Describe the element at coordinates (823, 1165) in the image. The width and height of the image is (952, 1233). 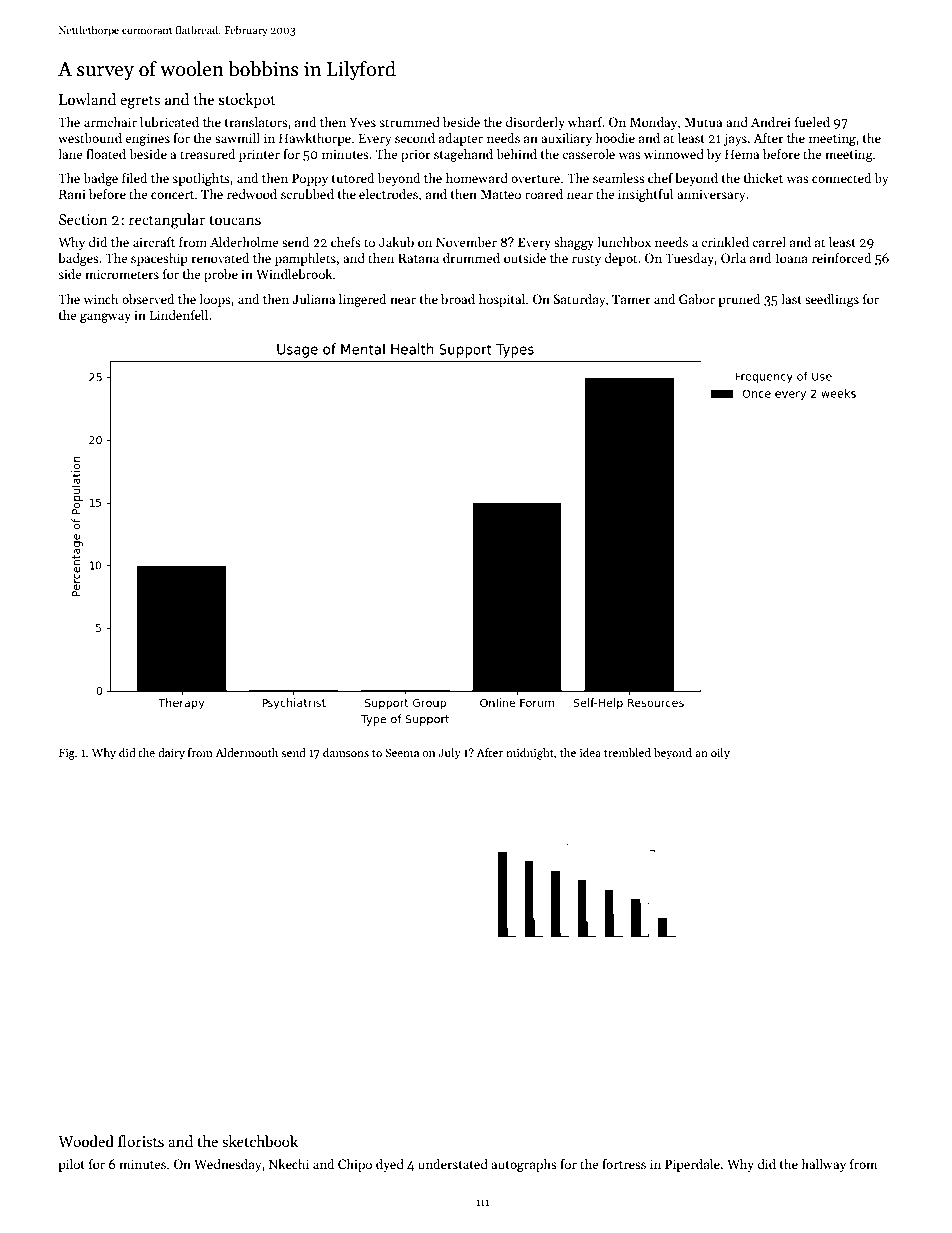
I see `hallway` at that location.
